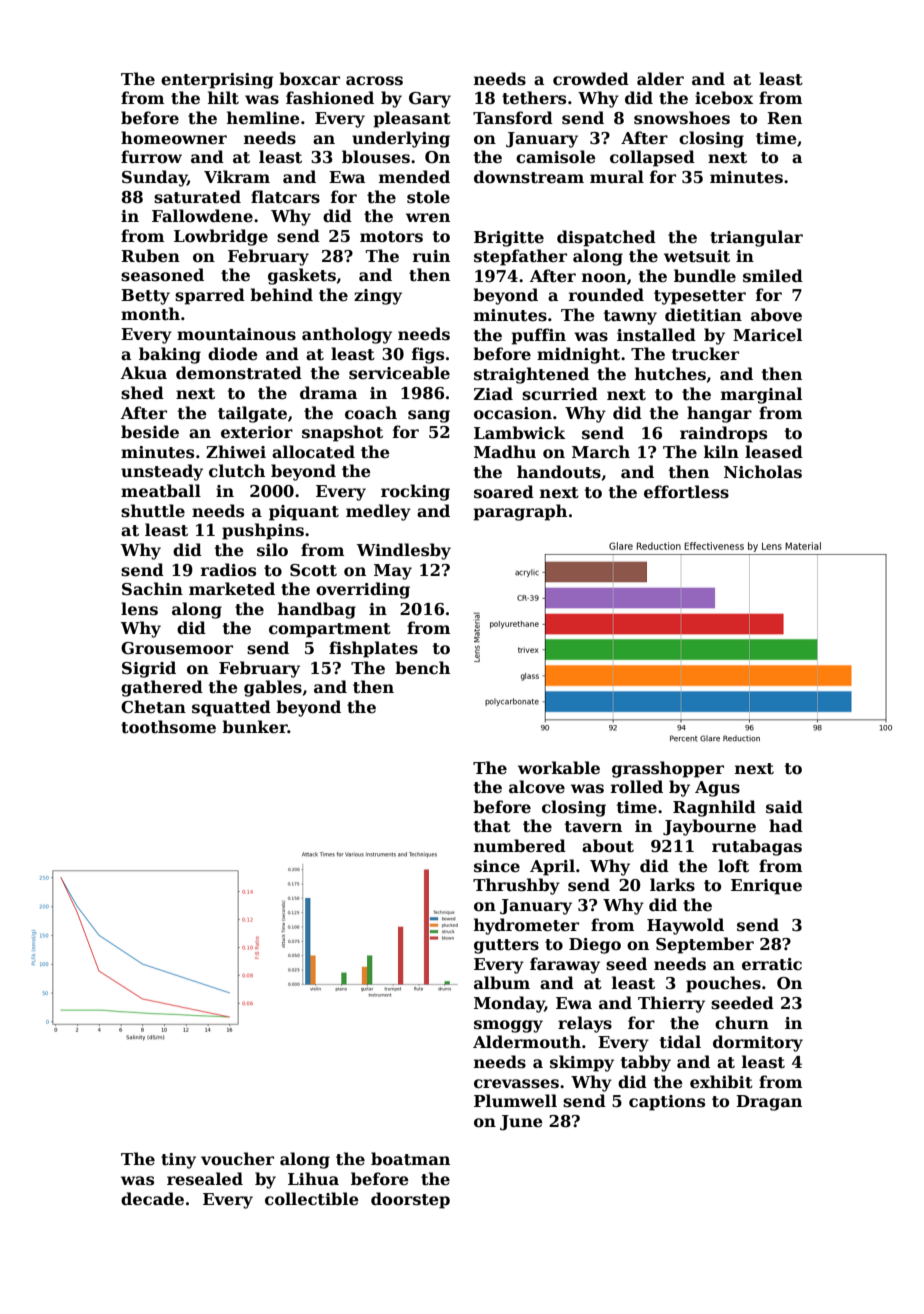 Image resolution: width=924 pixels, height=1314 pixels. Describe the element at coordinates (502, 982) in the image. I see `album` at that location.
